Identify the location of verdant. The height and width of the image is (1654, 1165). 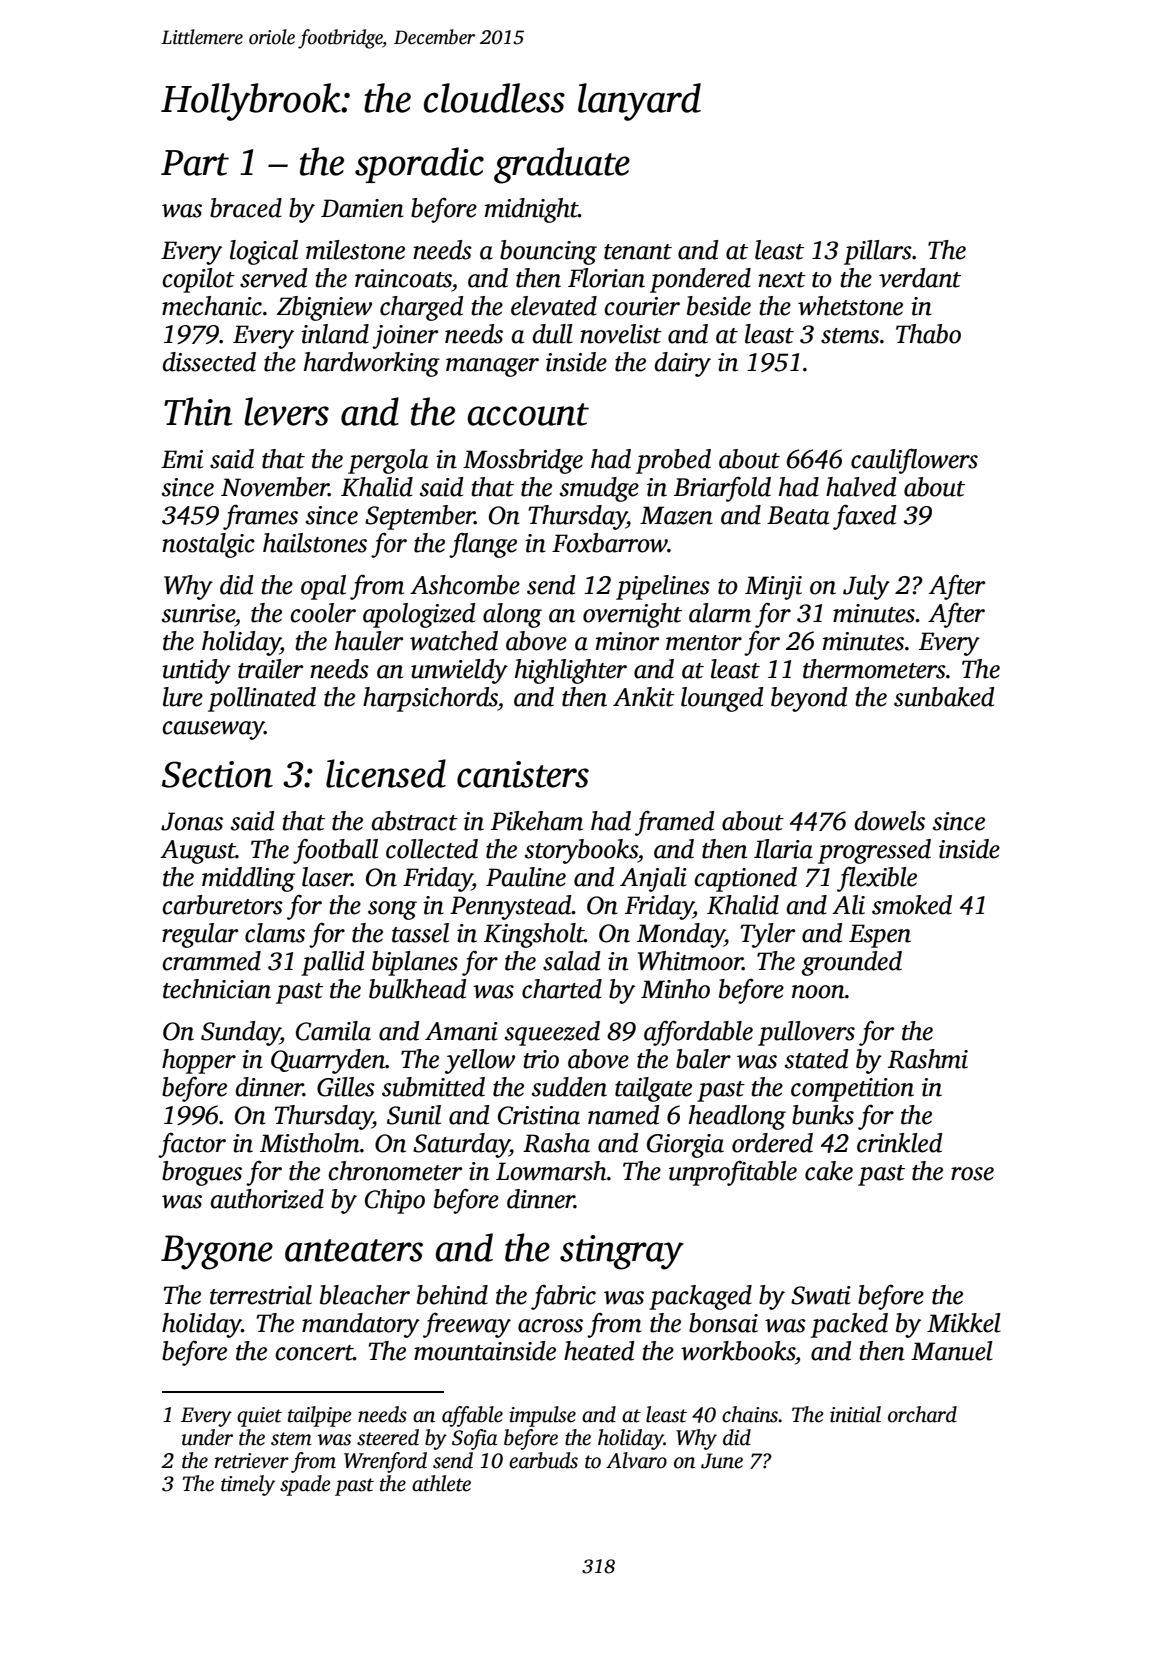
(920, 278).
